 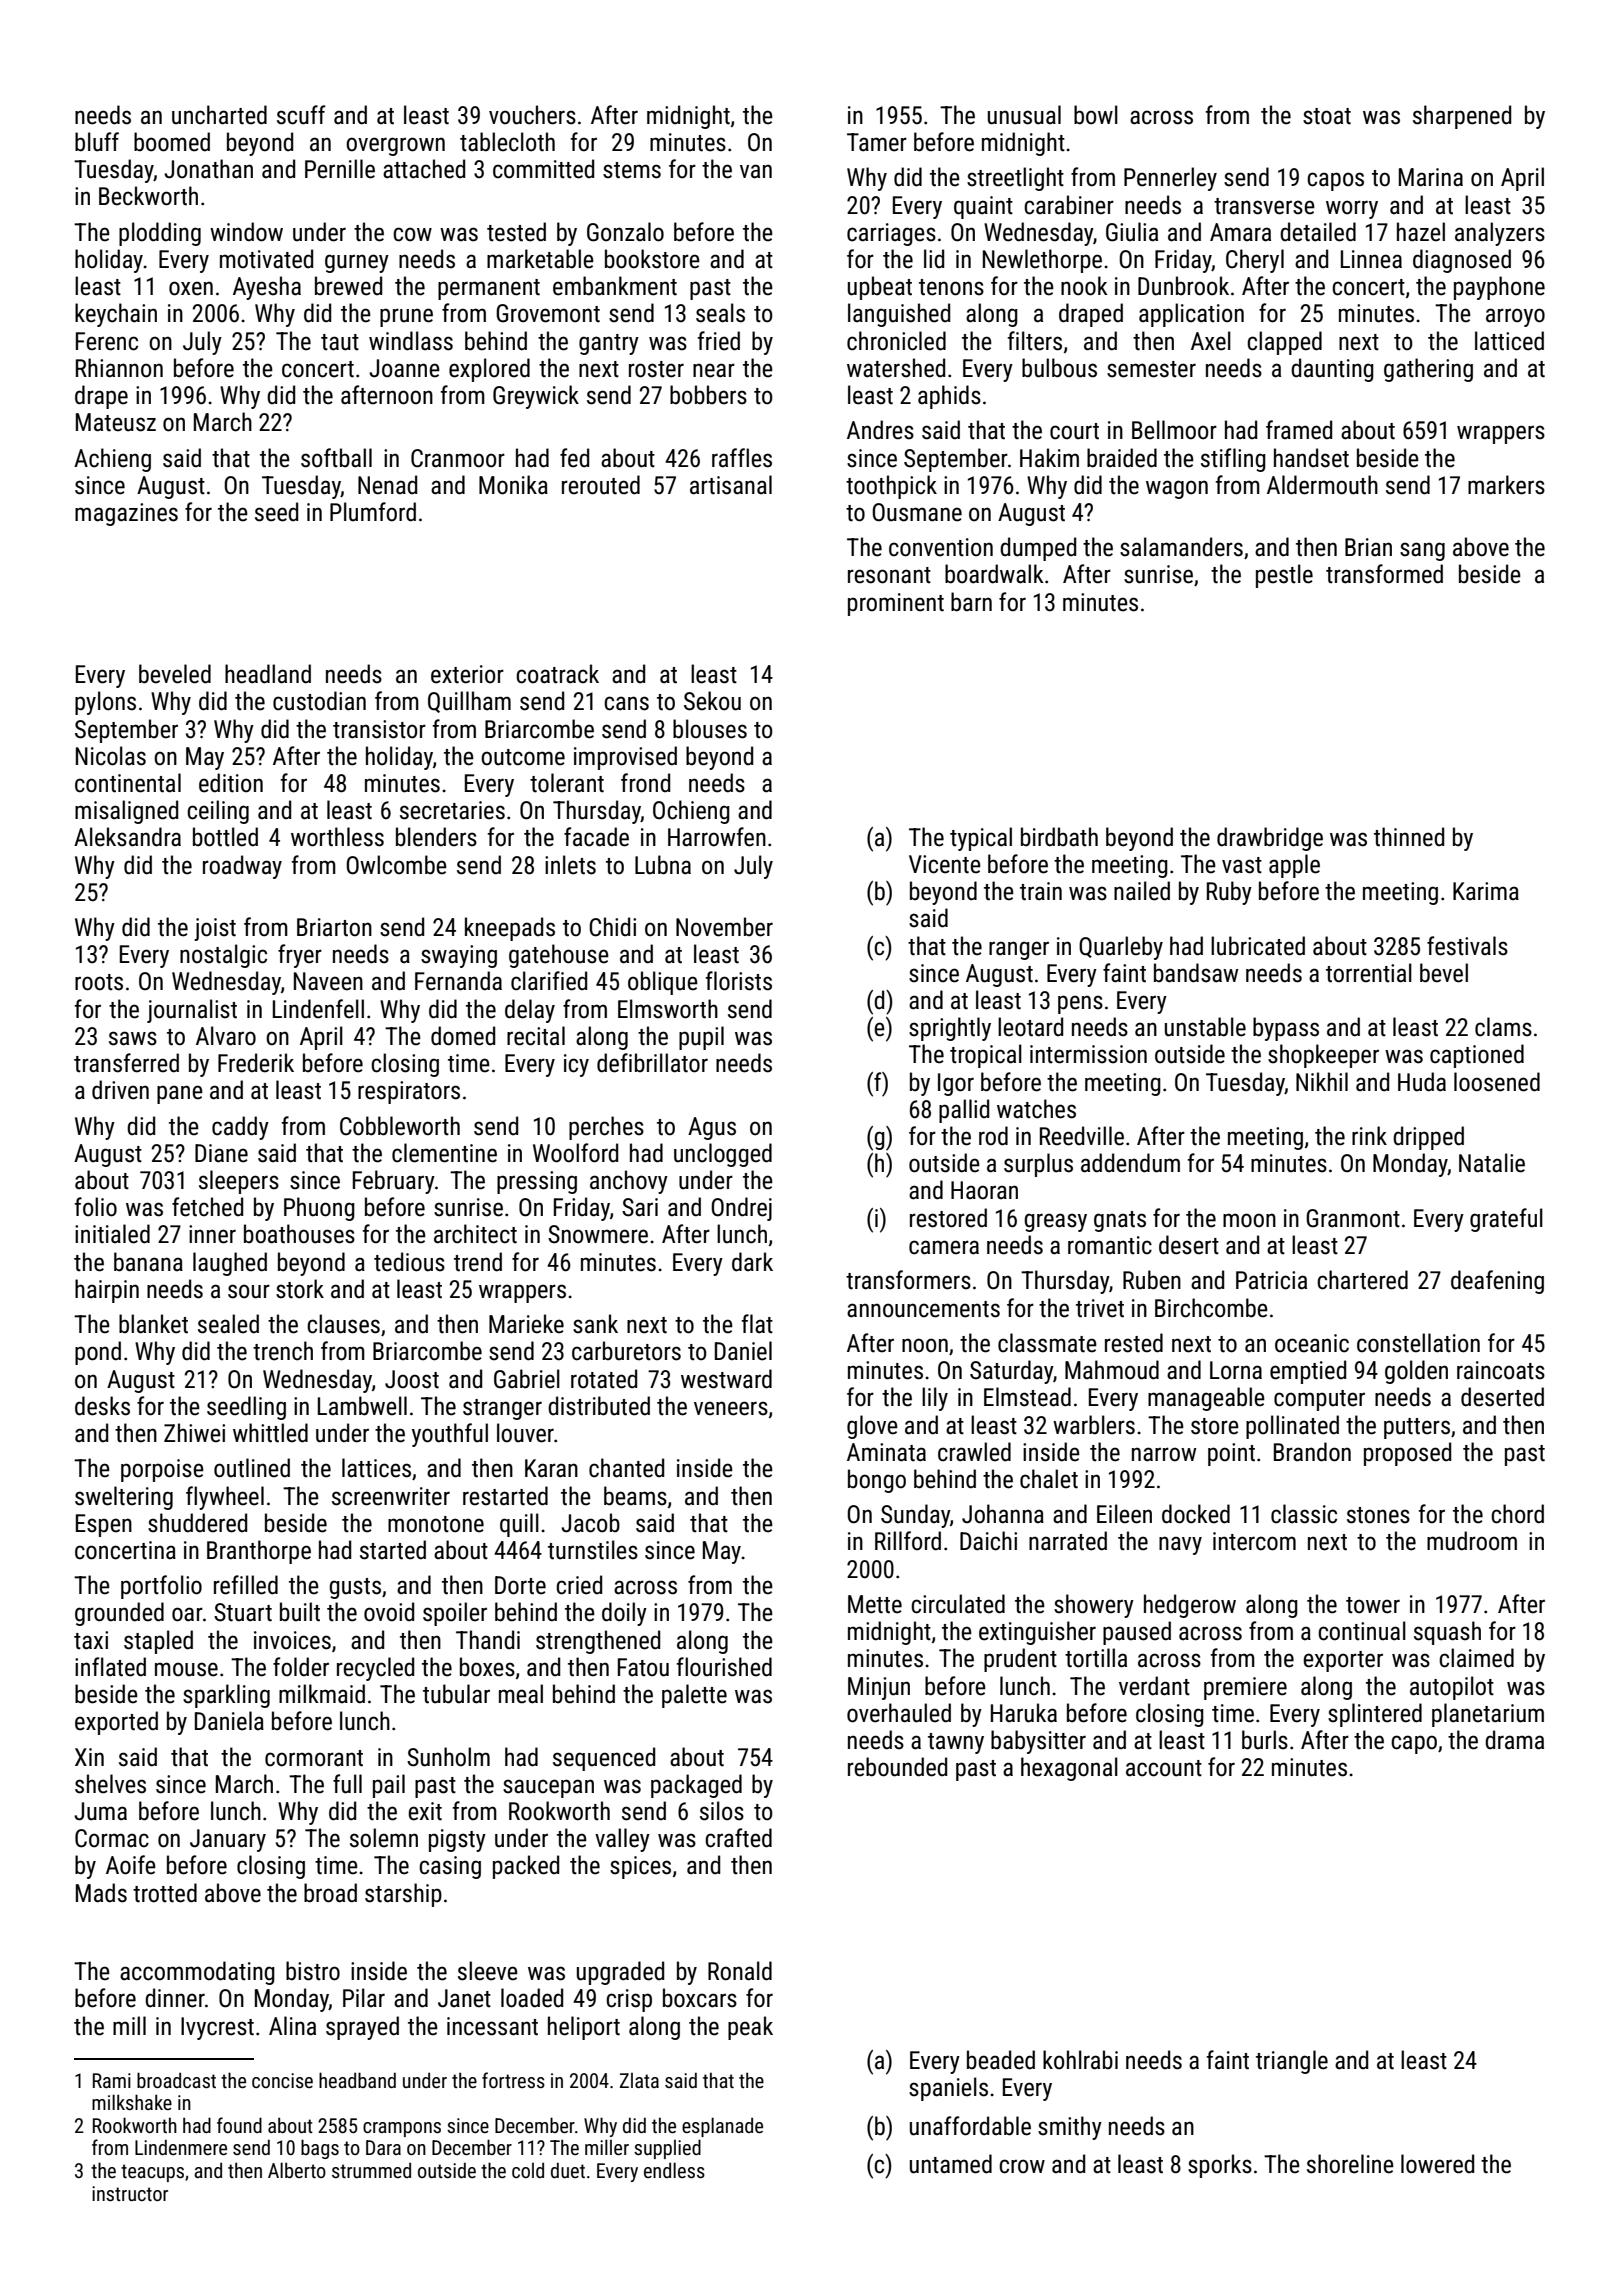 What do you see at coordinates (1467, 946) in the image?
I see `festivals` at bounding box center [1467, 946].
